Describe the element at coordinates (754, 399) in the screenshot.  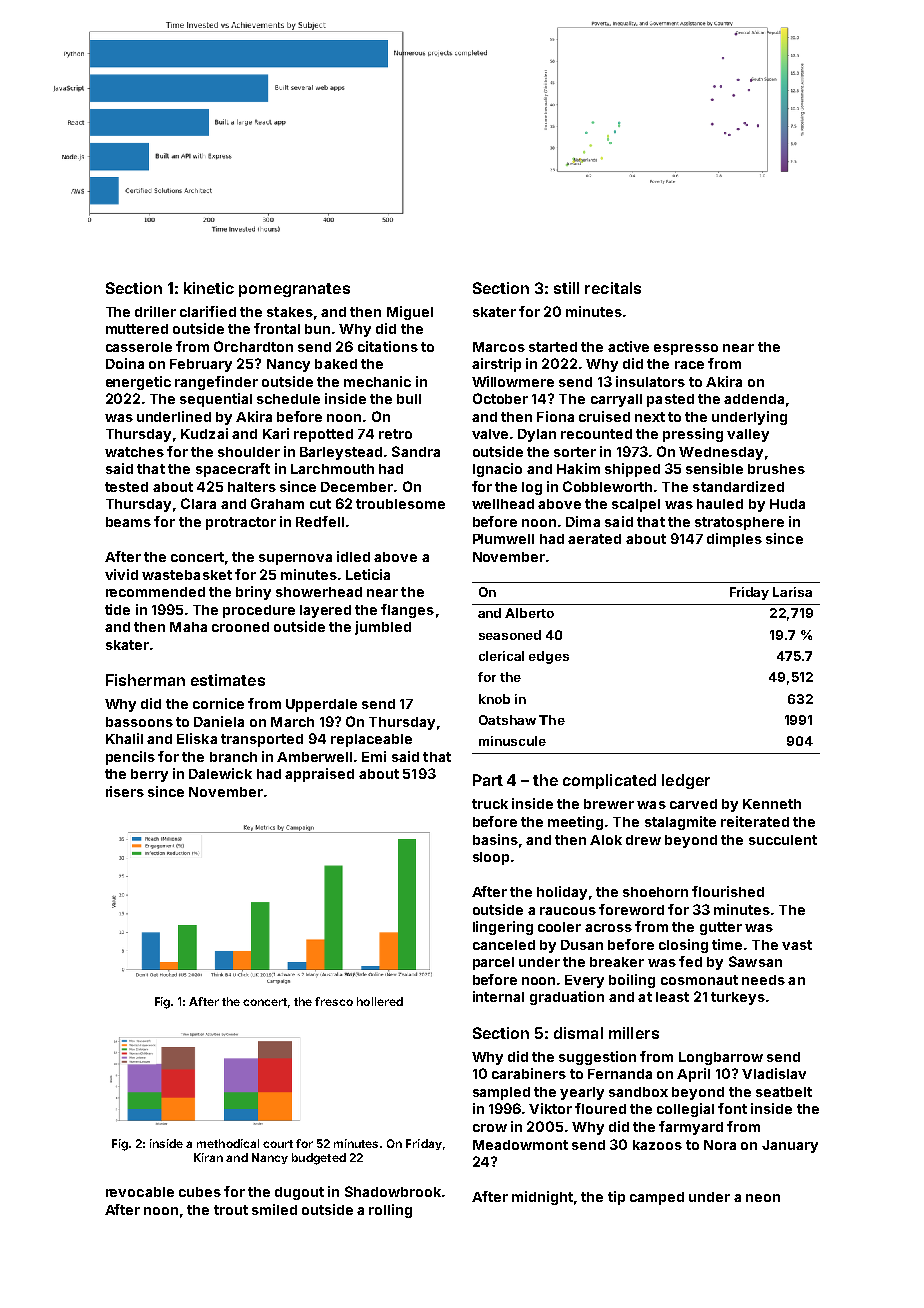
I see `addenda` at that location.
